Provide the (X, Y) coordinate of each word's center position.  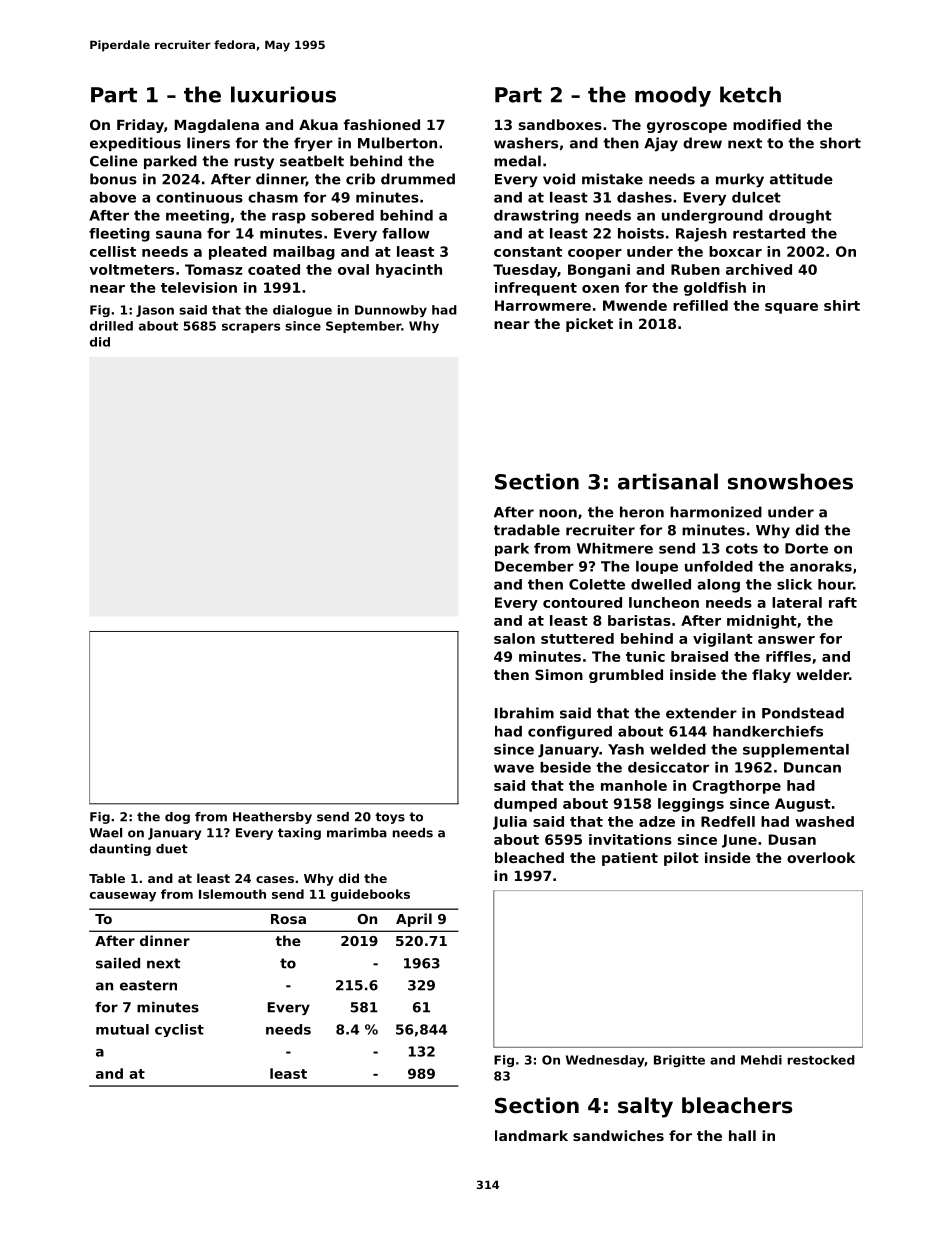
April (414, 920)
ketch (750, 94)
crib (360, 179)
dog (177, 818)
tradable (527, 530)
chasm (273, 197)
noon (558, 513)
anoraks (821, 566)
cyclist (179, 1030)
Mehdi (761, 1060)
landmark (531, 1135)
